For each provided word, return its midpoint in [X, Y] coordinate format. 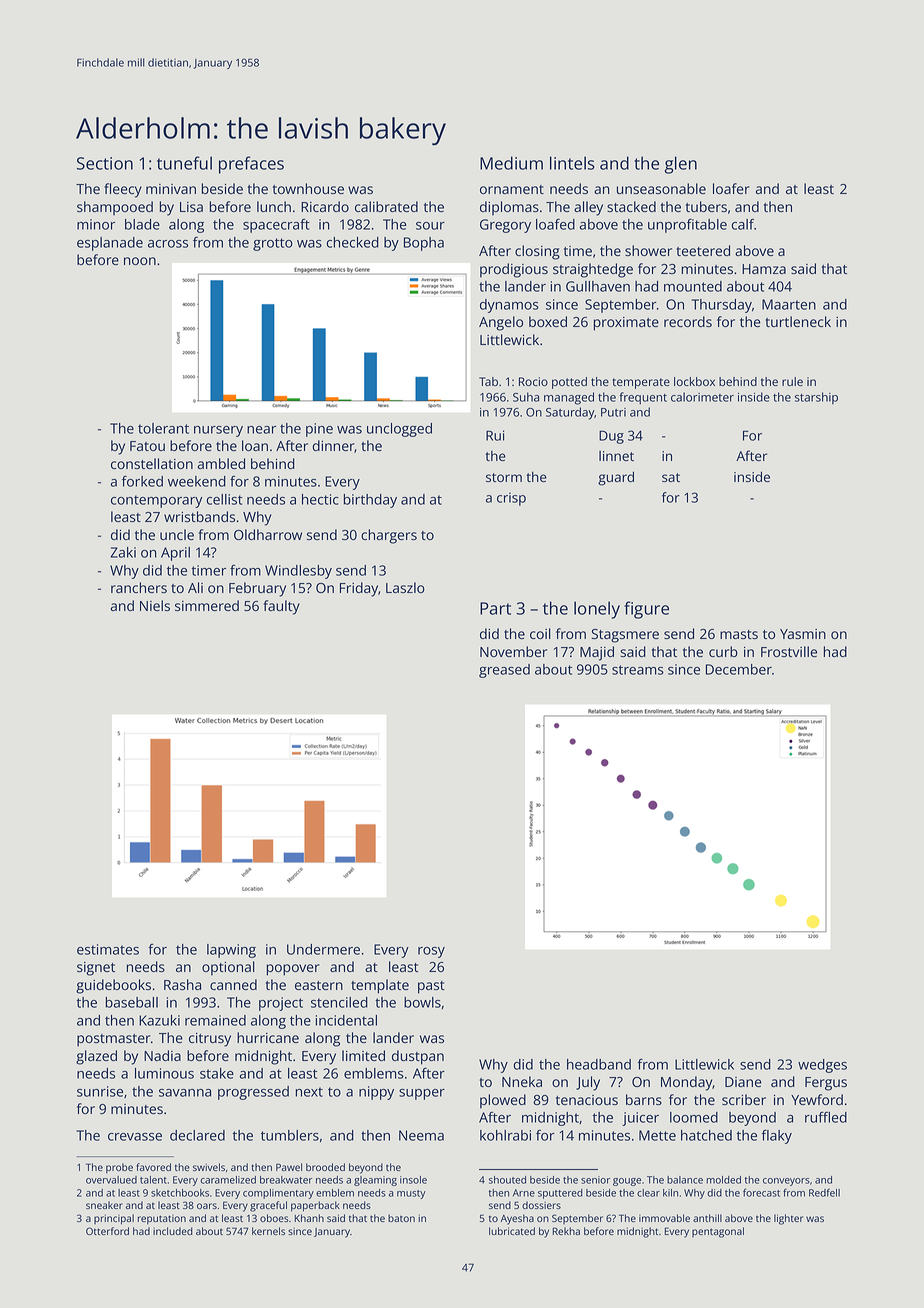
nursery [218, 431]
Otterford [107, 1231]
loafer [731, 188]
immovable [664, 1218]
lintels [572, 163]
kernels [268, 1231]
